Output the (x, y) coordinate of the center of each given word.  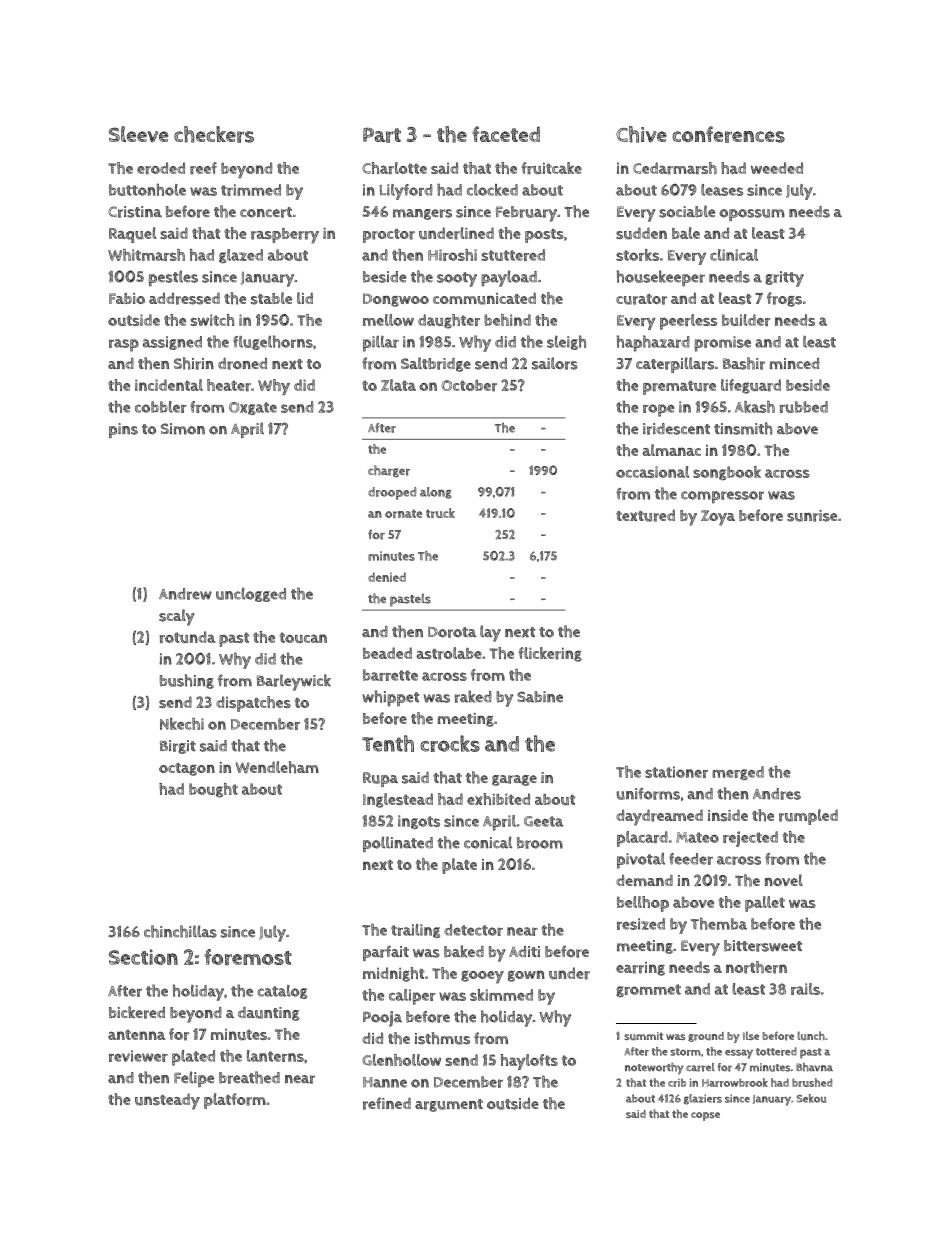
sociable (687, 211)
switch (212, 320)
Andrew (185, 594)
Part (382, 135)
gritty (784, 279)
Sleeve (138, 134)
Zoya (718, 518)
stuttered (513, 255)
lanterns (275, 1056)
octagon (187, 769)
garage (514, 780)
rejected (750, 839)
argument (449, 1105)
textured (645, 515)
